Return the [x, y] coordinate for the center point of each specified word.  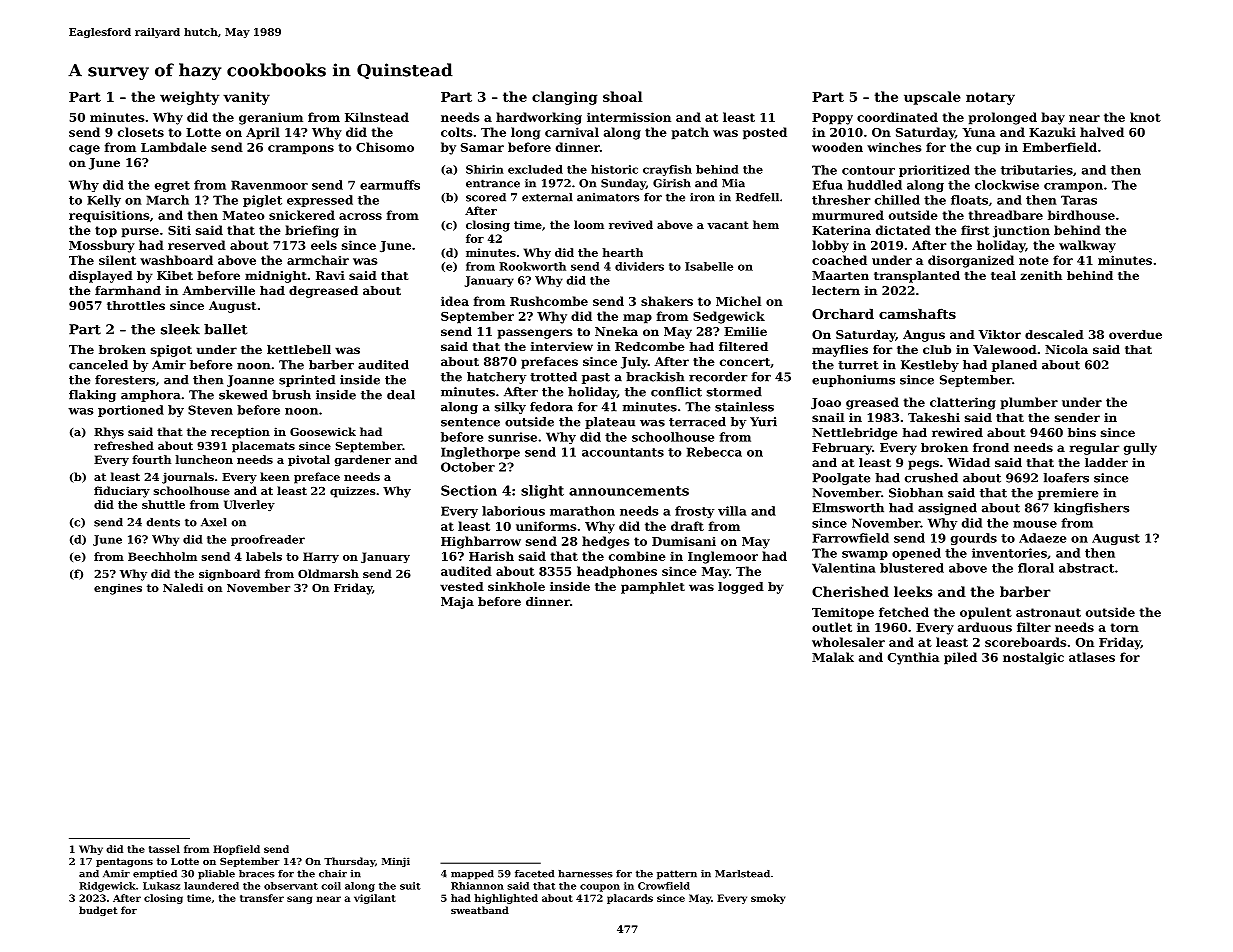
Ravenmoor [269, 185]
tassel [164, 849]
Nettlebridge [855, 434]
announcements [629, 491]
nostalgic [1033, 658]
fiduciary [122, 492]
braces [257, 874]
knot [1145, 117]
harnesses [585, 874]
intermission [629, 117]
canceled [98, 365]
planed [1014, 366]
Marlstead [742, 874]
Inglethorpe [480, 453]
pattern [677, 875]
